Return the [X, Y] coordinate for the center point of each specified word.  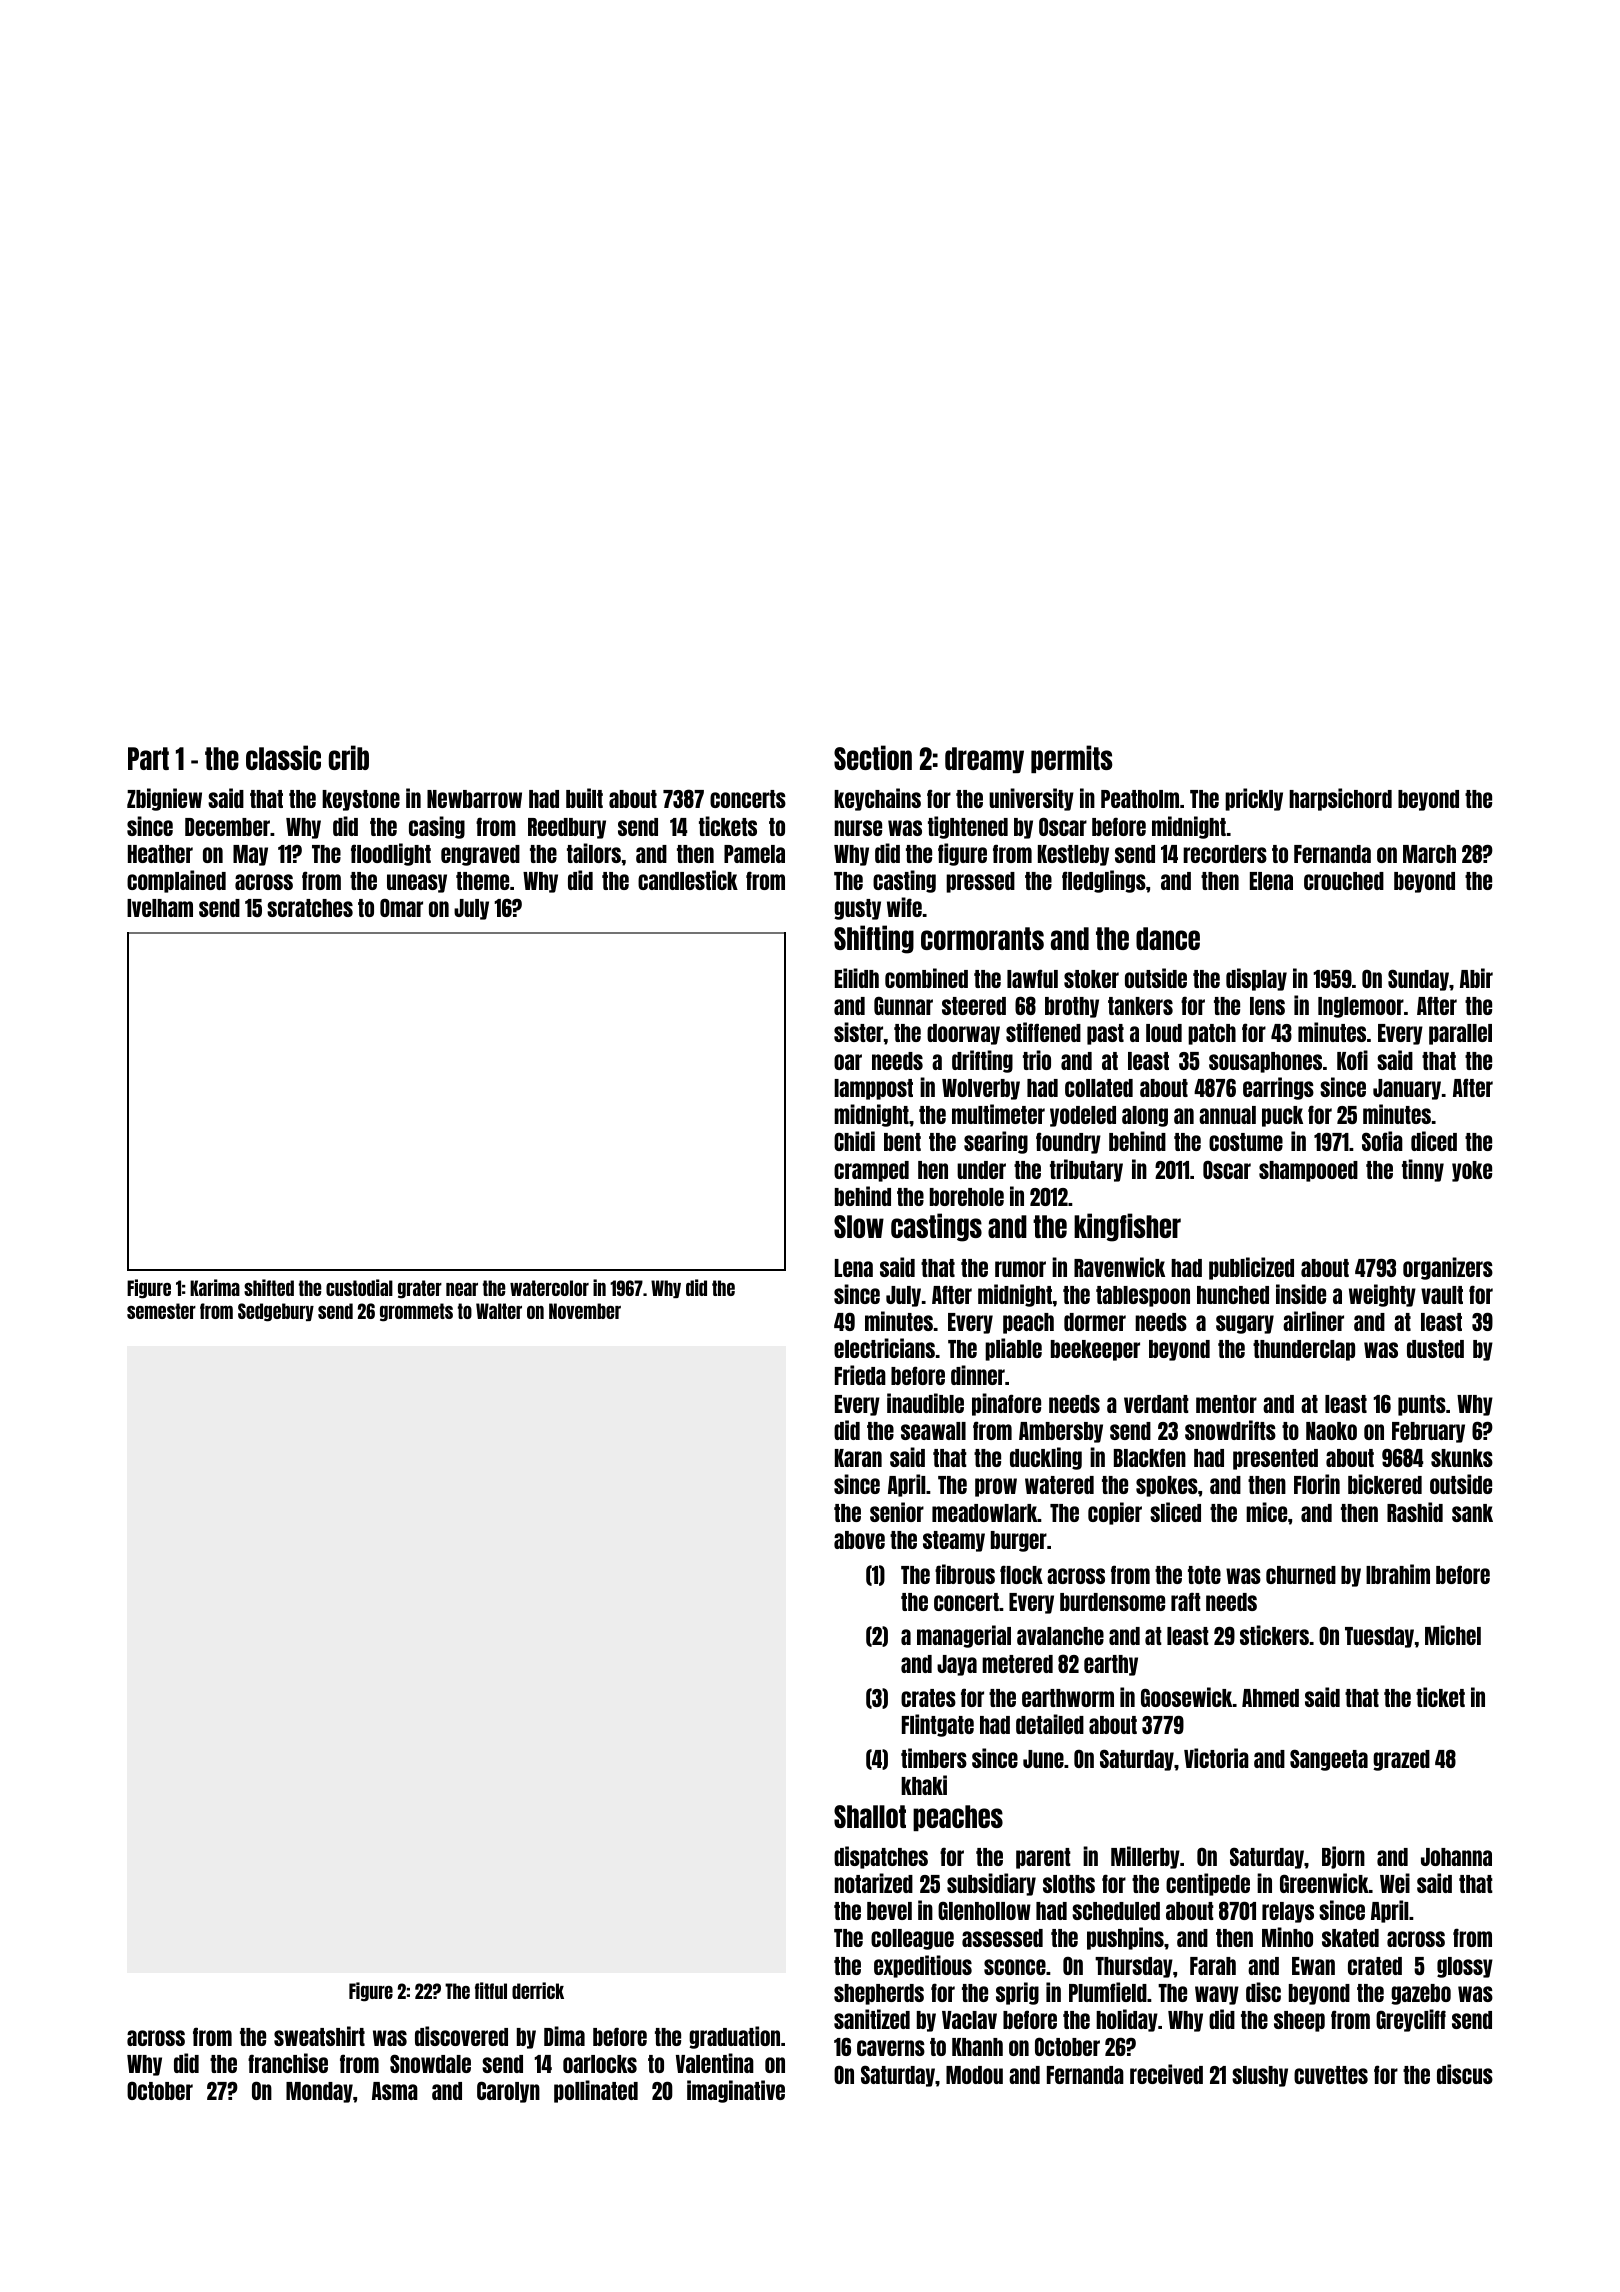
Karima [215, 1287]
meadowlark [985, 1513]
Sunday [1418, 980]
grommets [416, 1312]
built [584, 798]
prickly [1254, 799]
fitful [491, 1990]
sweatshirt [319, 2036]
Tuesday [1379, 1637]
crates [928, 1698]
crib [349, 757]
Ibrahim [1398, 1574]
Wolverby [981, 1089]
